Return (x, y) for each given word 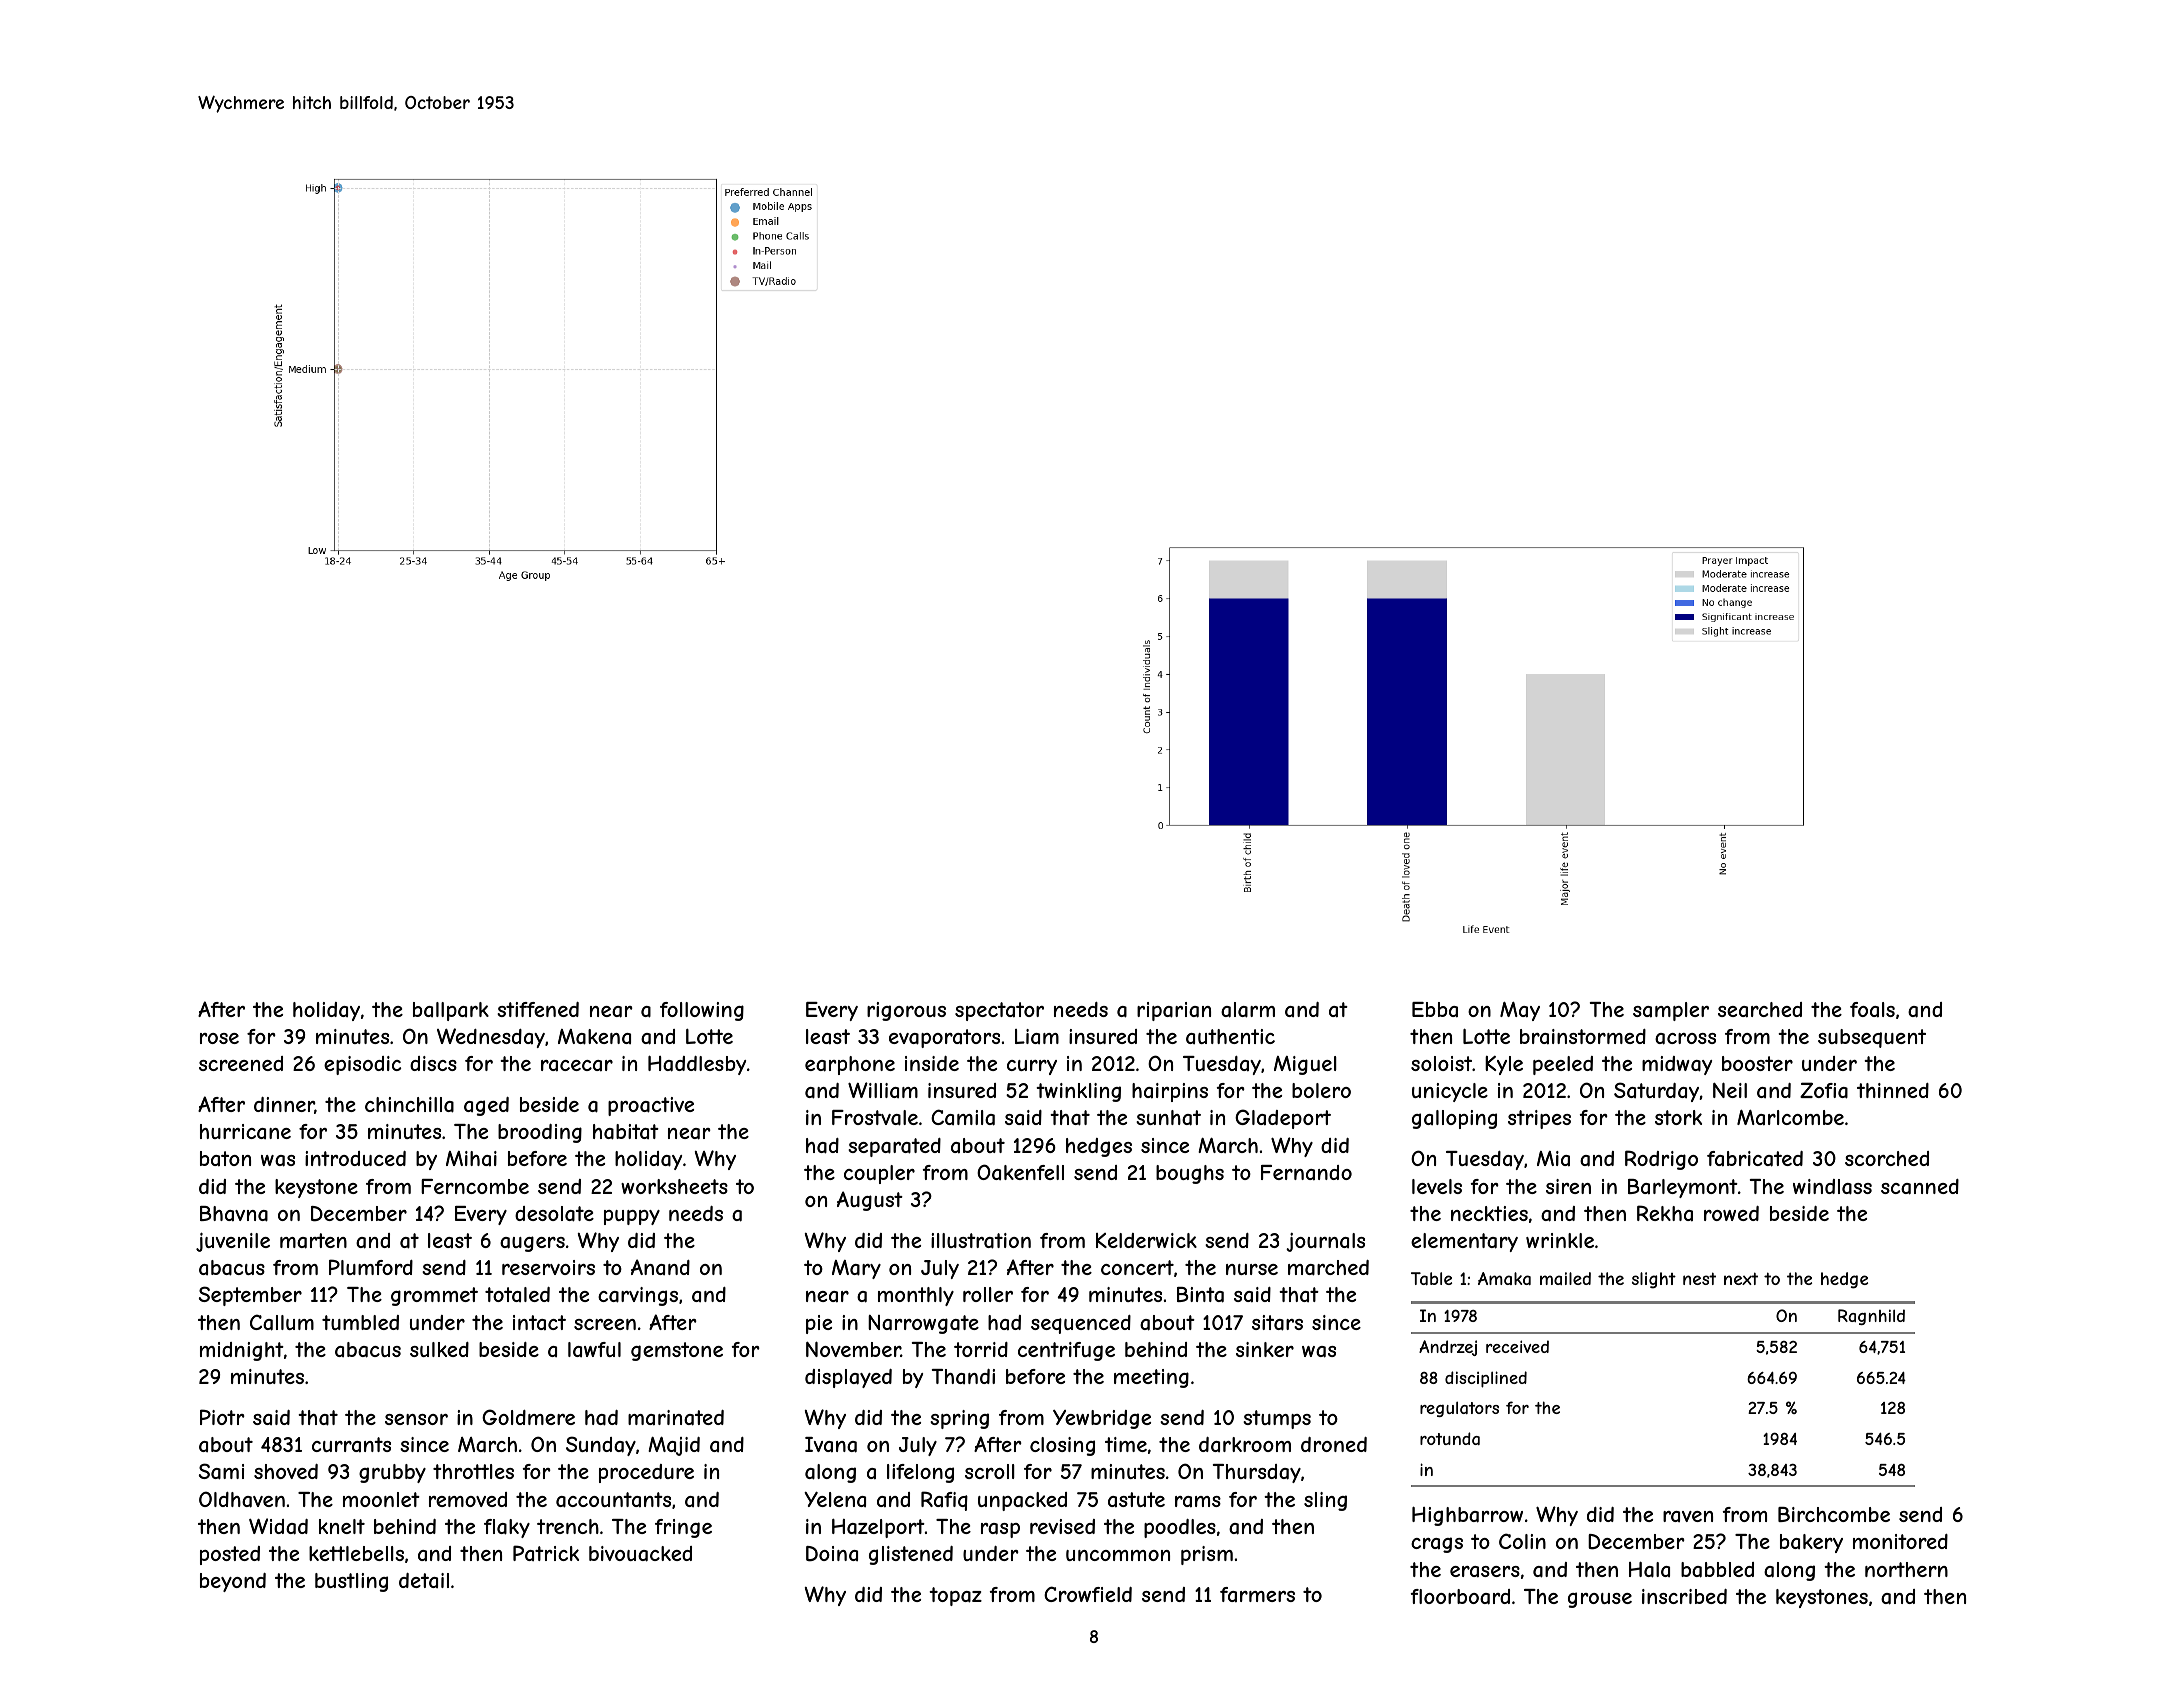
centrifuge (1066, 1351)
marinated (676, 1418)
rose (219, 1038)
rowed (1731, 1213)
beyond (233, 1582)
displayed (848, 1378)
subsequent (1872, 1038)
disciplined (1486, 1379)
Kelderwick (1146, 1240)
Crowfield (1088, 1594)
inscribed (1684, 1596)
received (1517, 1346)
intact (539, 1322)
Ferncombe (475, 1186)
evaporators (944, 1038)
